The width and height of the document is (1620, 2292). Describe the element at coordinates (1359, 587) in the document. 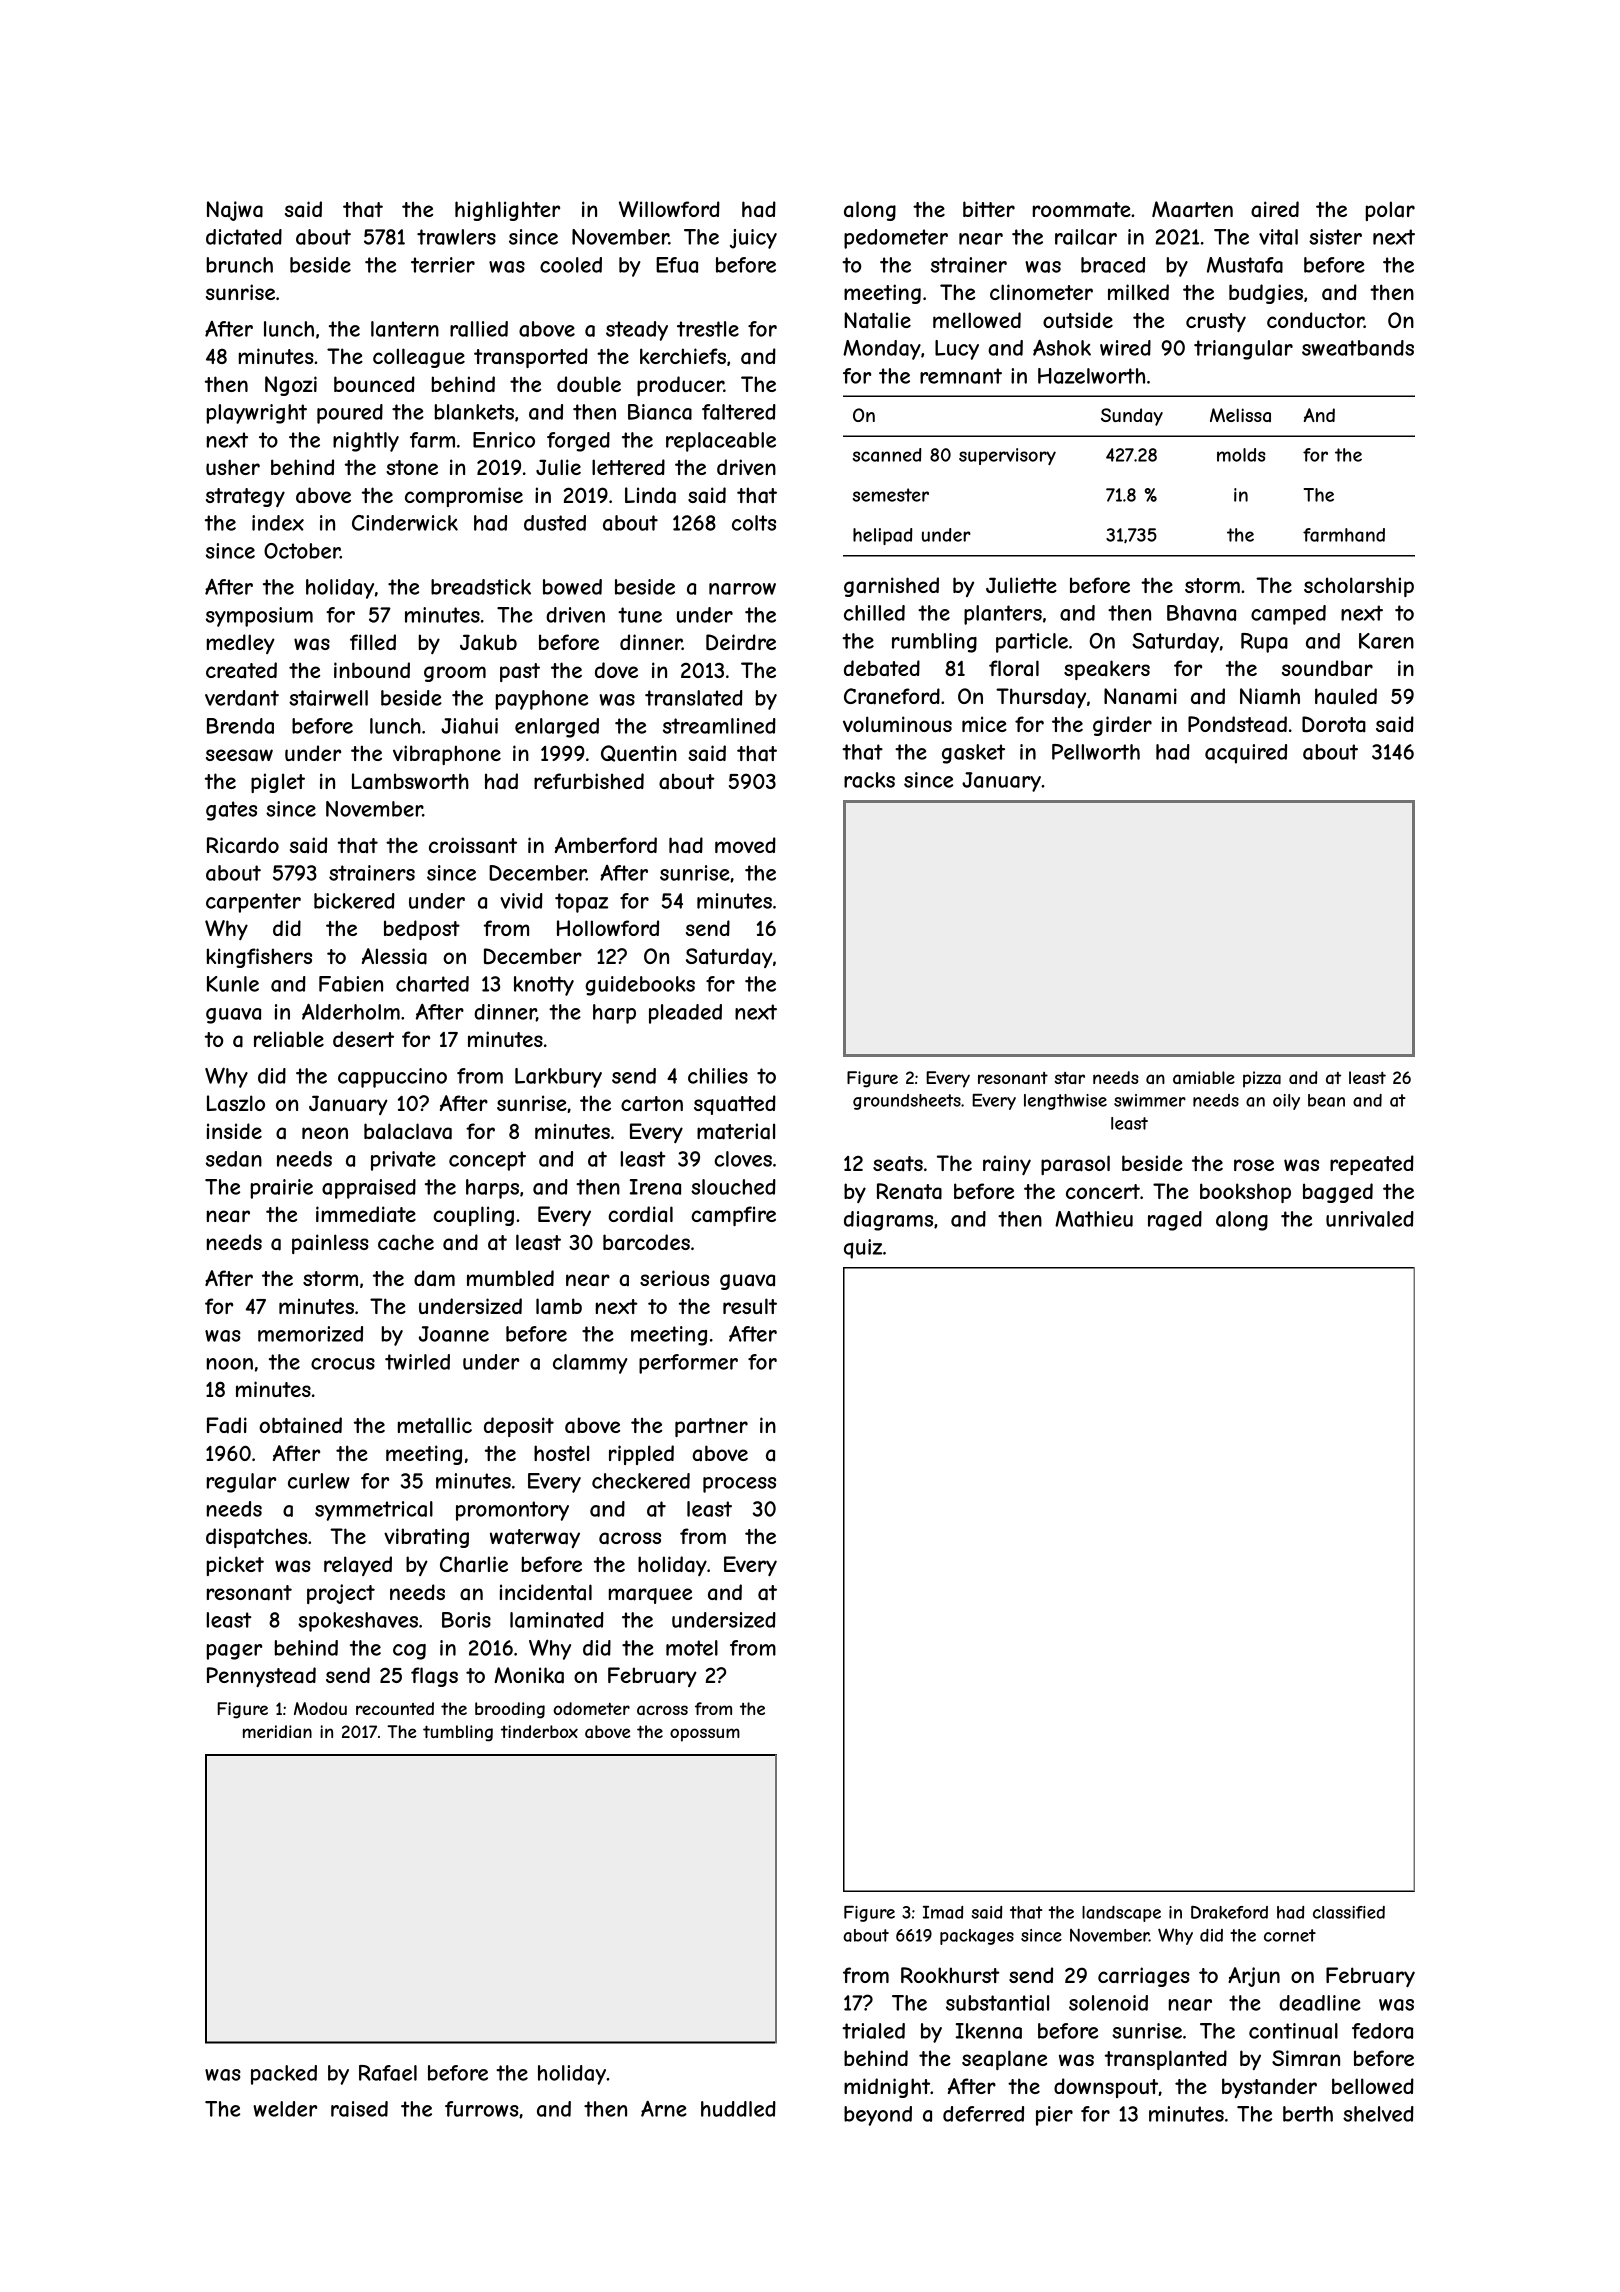

I see `scholarship` at that location.
